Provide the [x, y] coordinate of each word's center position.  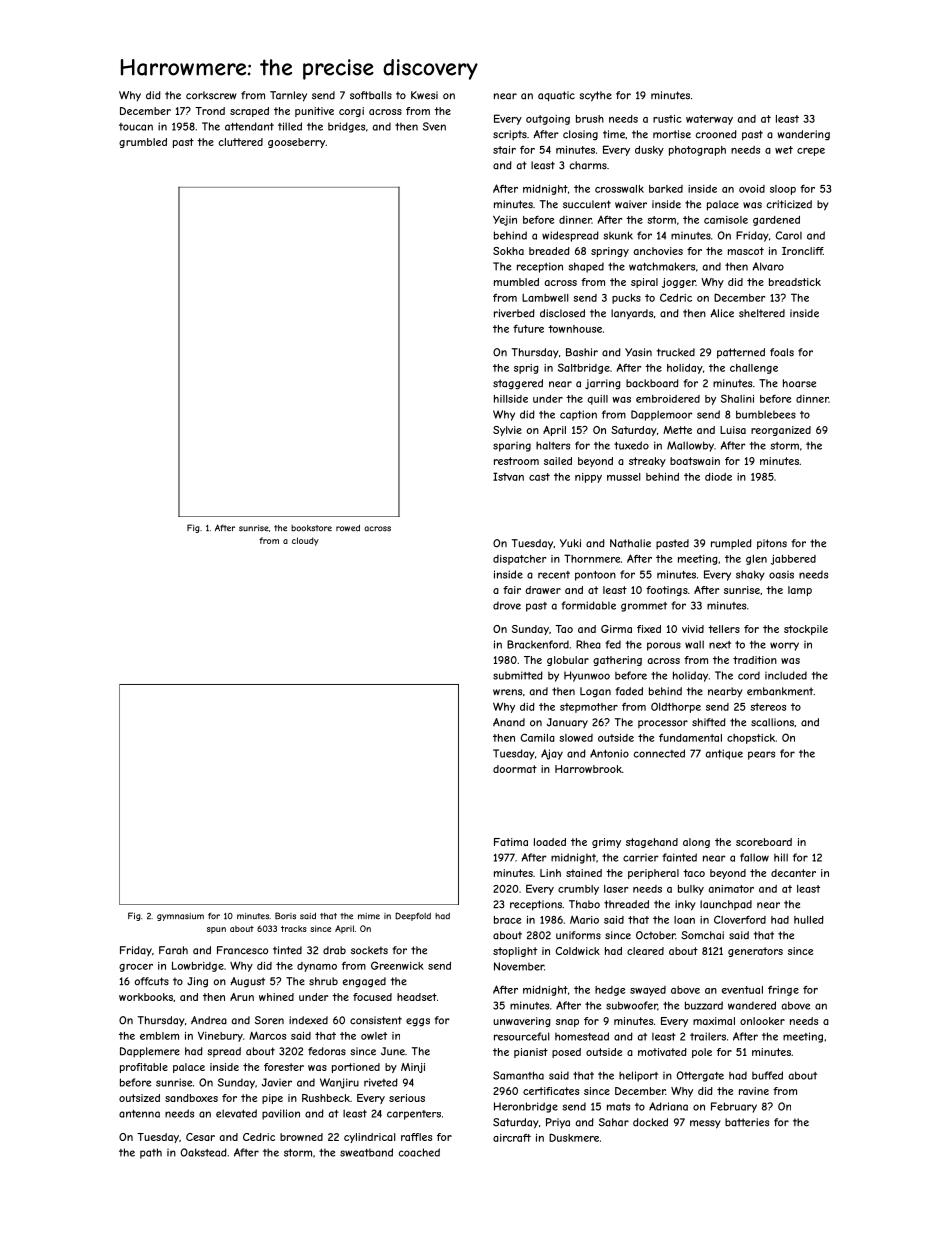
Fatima [511, 842]
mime [369, 916]
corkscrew [211, 95]
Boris [285, 916]
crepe [811, 152]
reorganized [781, 431]
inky [685, 905]
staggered [518, 384]
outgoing [548, 120]
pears [761, 755]
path [151, 1153]
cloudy [305, 541]
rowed [348, 528]
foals [782, 352]
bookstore [311, 528]
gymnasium [180, 917]
